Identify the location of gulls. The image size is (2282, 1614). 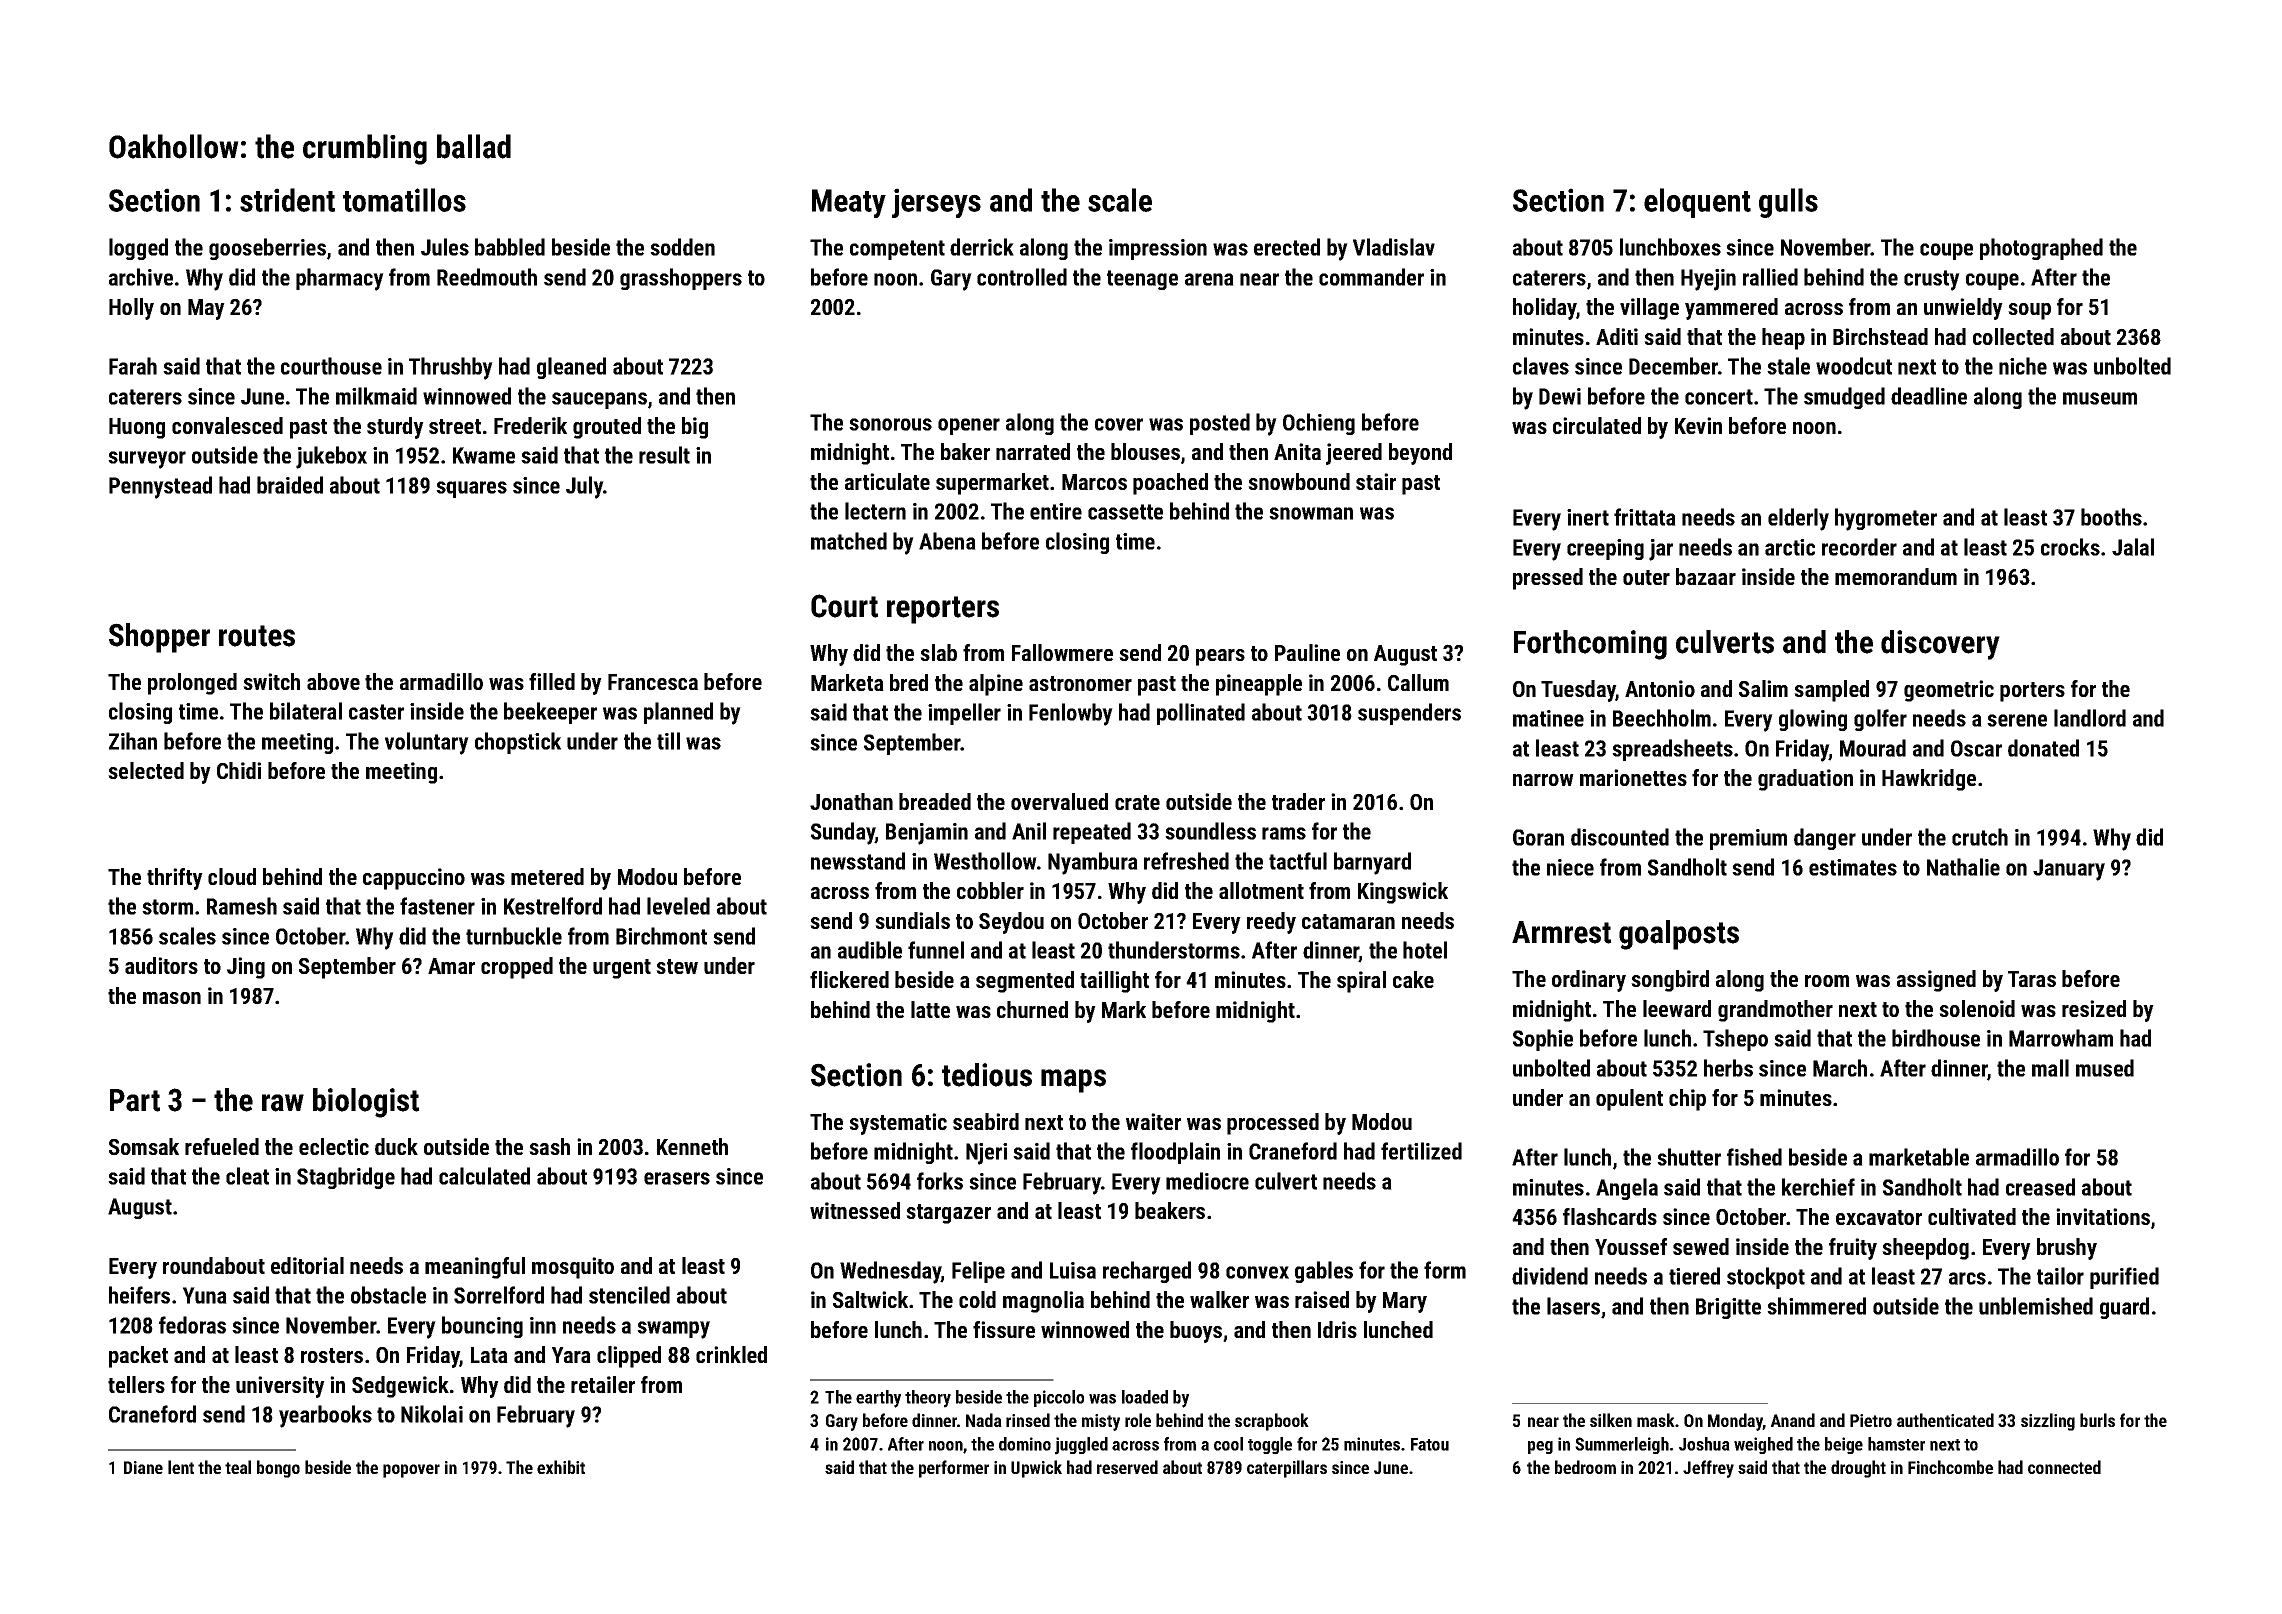
(1788, 203).
